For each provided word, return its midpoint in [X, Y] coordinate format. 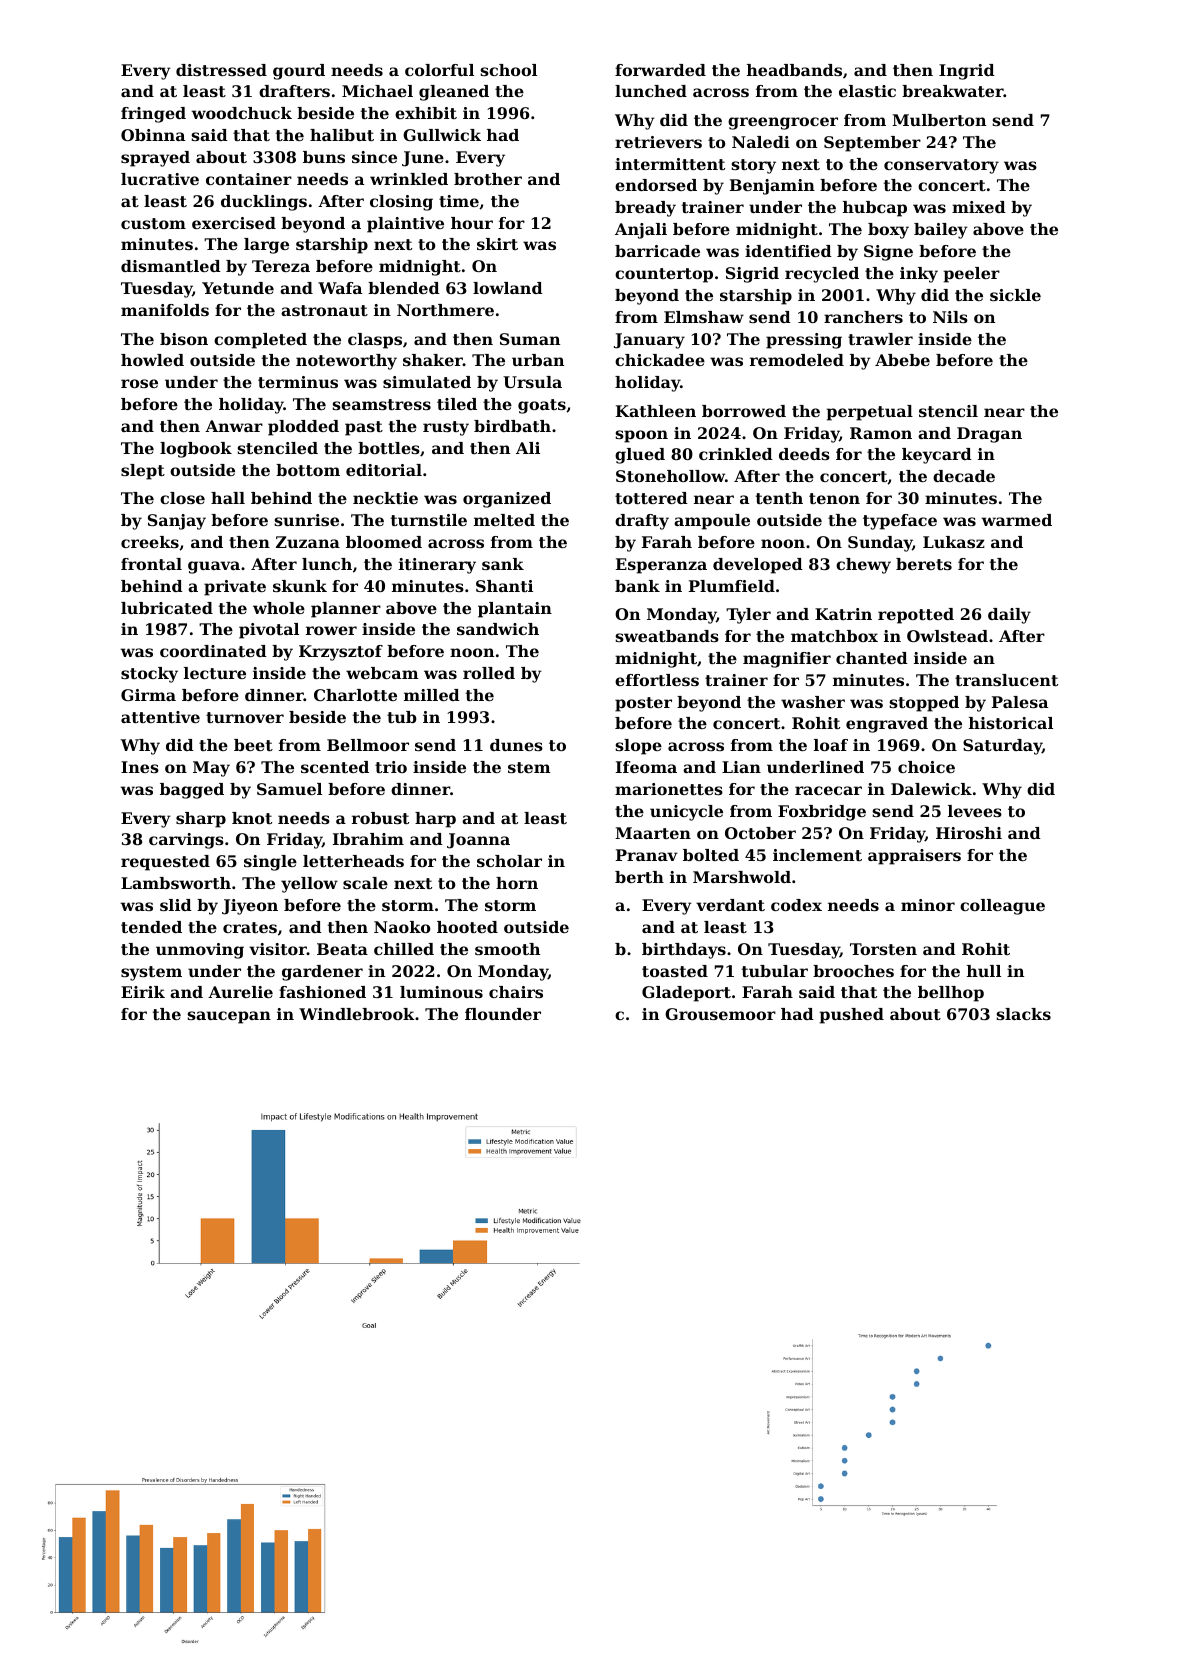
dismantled [171, 266]
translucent [1006, 680]
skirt [497, 244]
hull [984, 971]
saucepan [229, 1017]
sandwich [498, 629]
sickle [1015, 295]
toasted [675, 971]
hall [228, 498]
